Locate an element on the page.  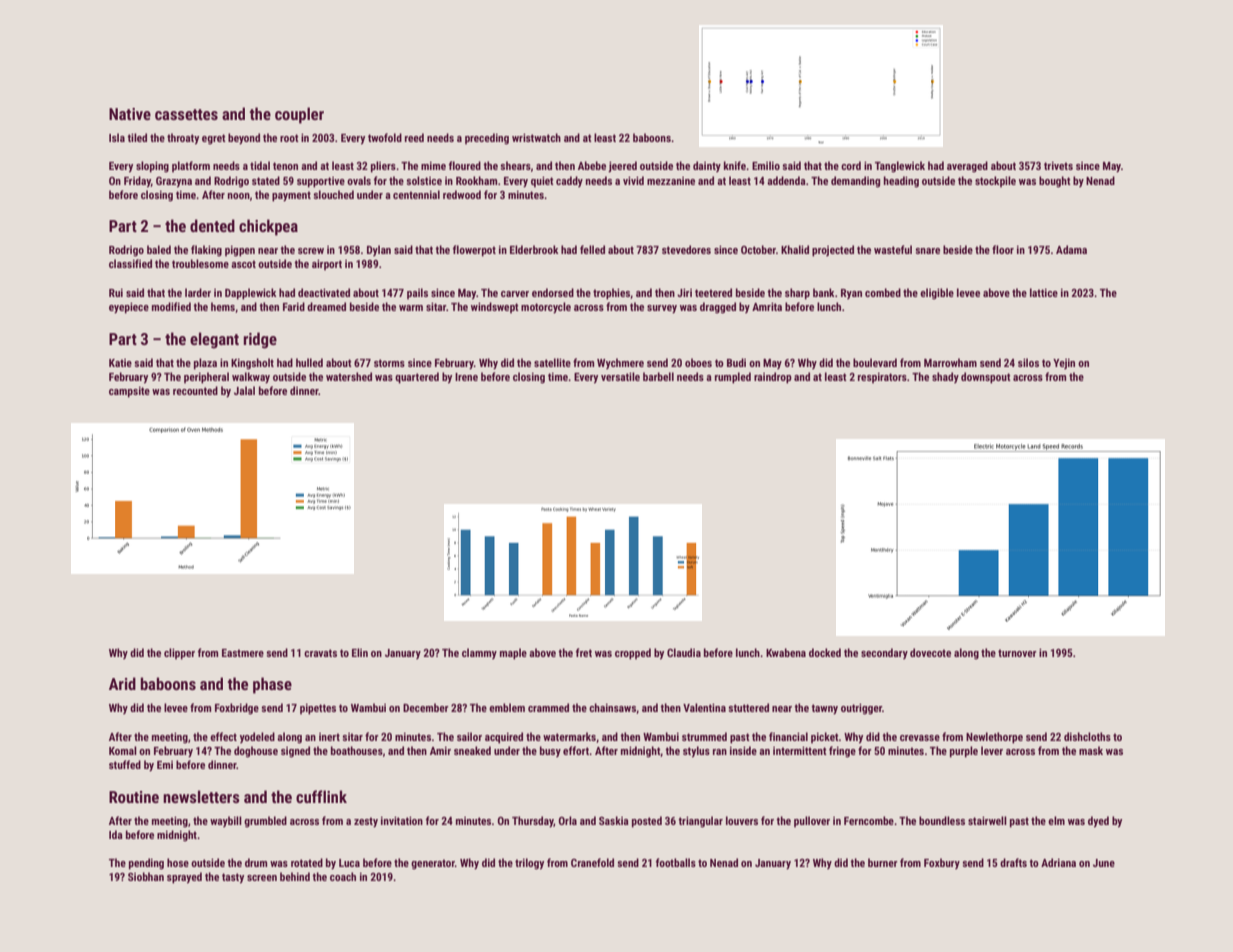
dishcloths is located at coordinates (1087, 736).
